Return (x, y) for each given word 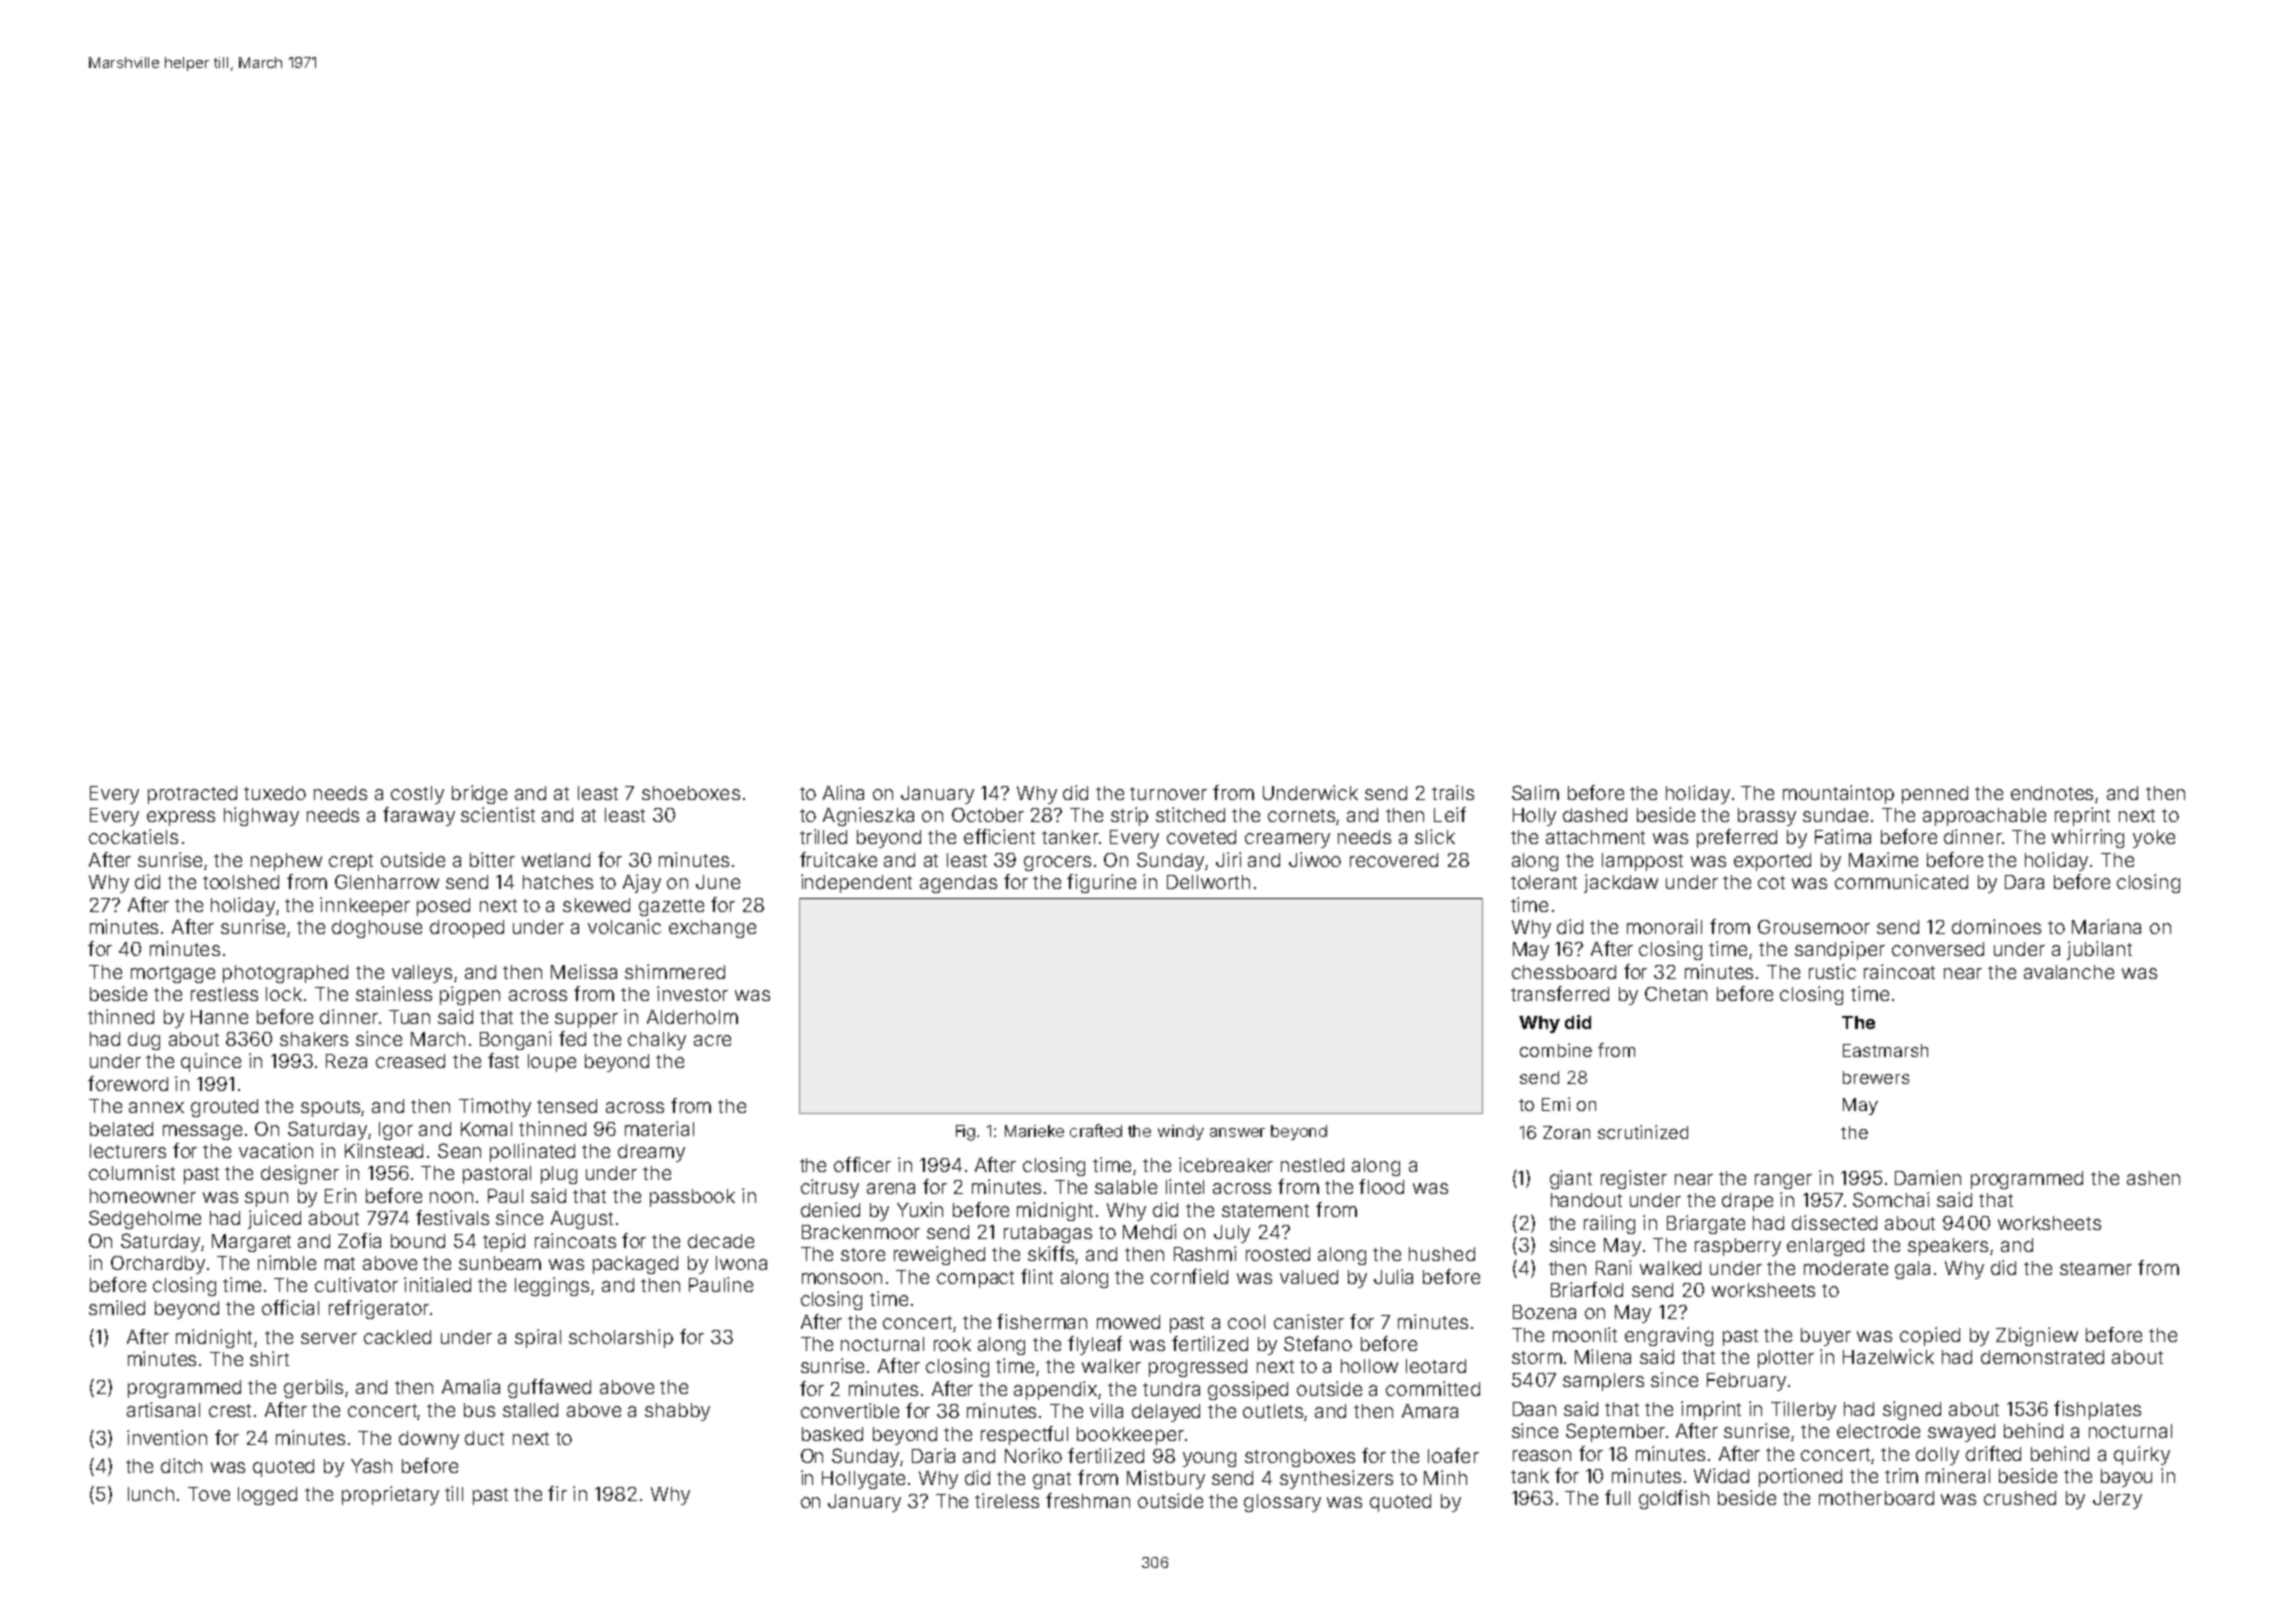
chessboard (1564, 972)
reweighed (939, 1255)
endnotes (2052, 793)
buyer (1826, 1337)
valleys (422, 974)
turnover (1168, 793)
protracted (192, 795)
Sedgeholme (145, 1219)
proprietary (390, 1495)
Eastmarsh (1885, 1050)
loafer (1453, 1455)
